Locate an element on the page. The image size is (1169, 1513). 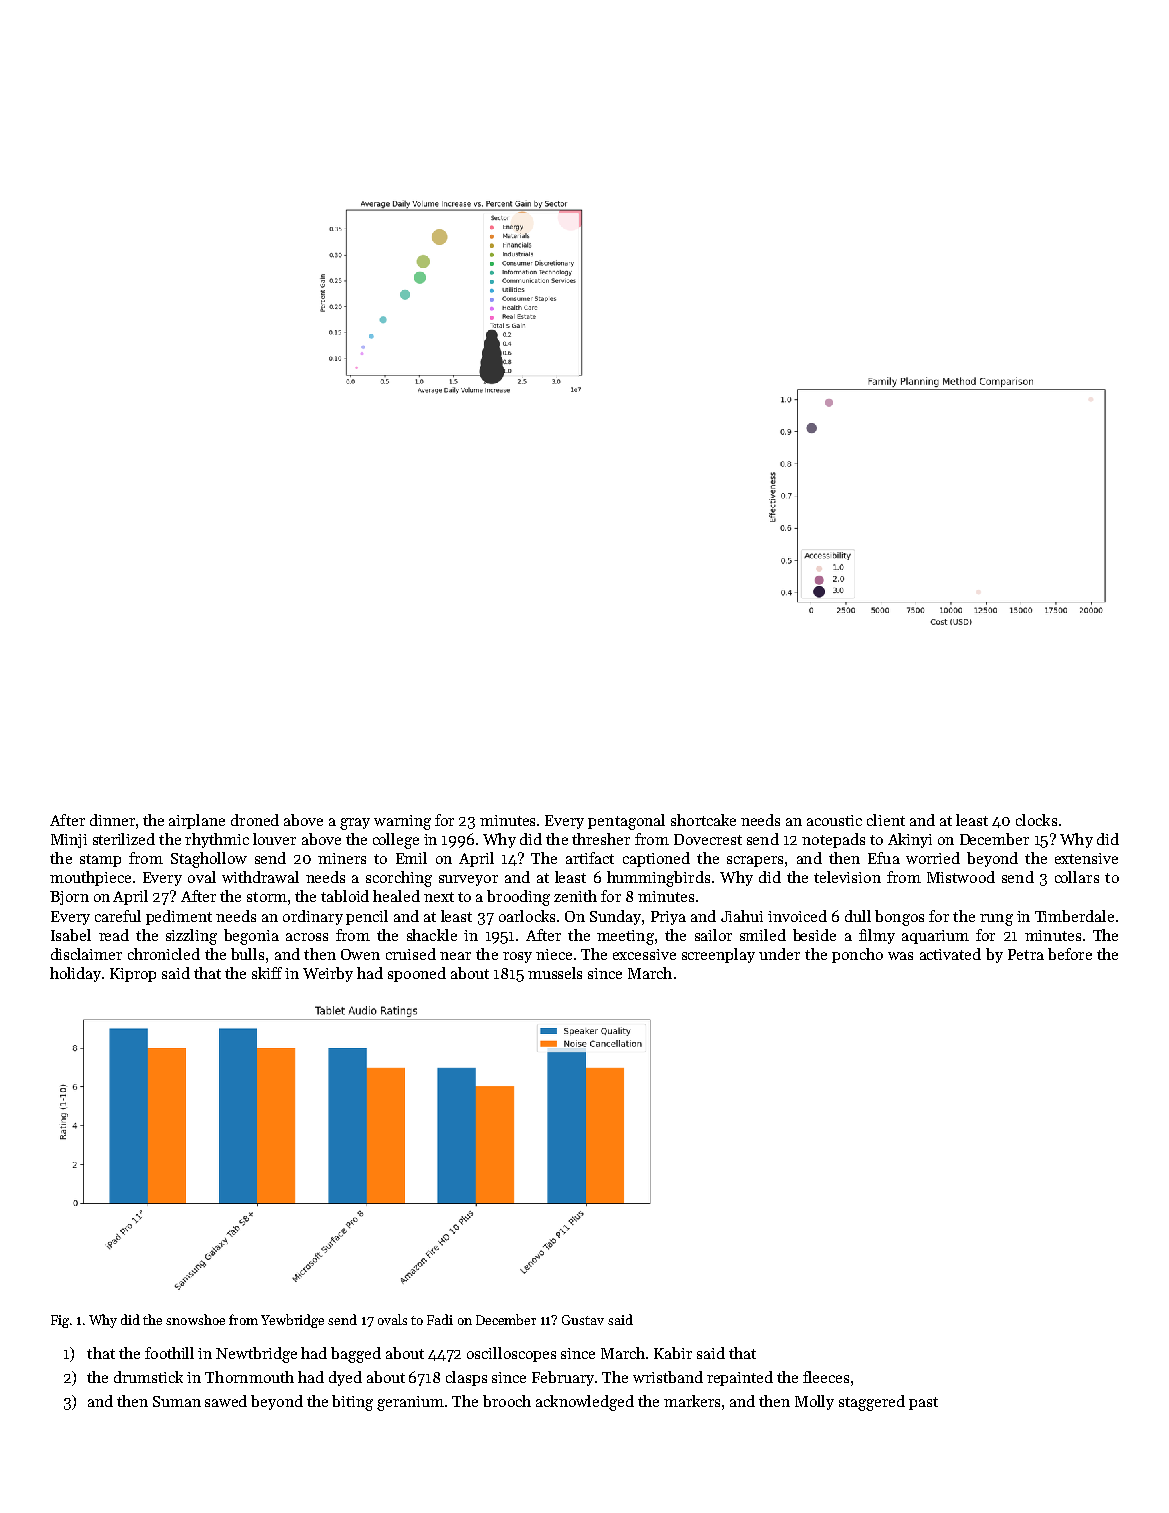
Kabir is located at coordinates (673, 1353).
